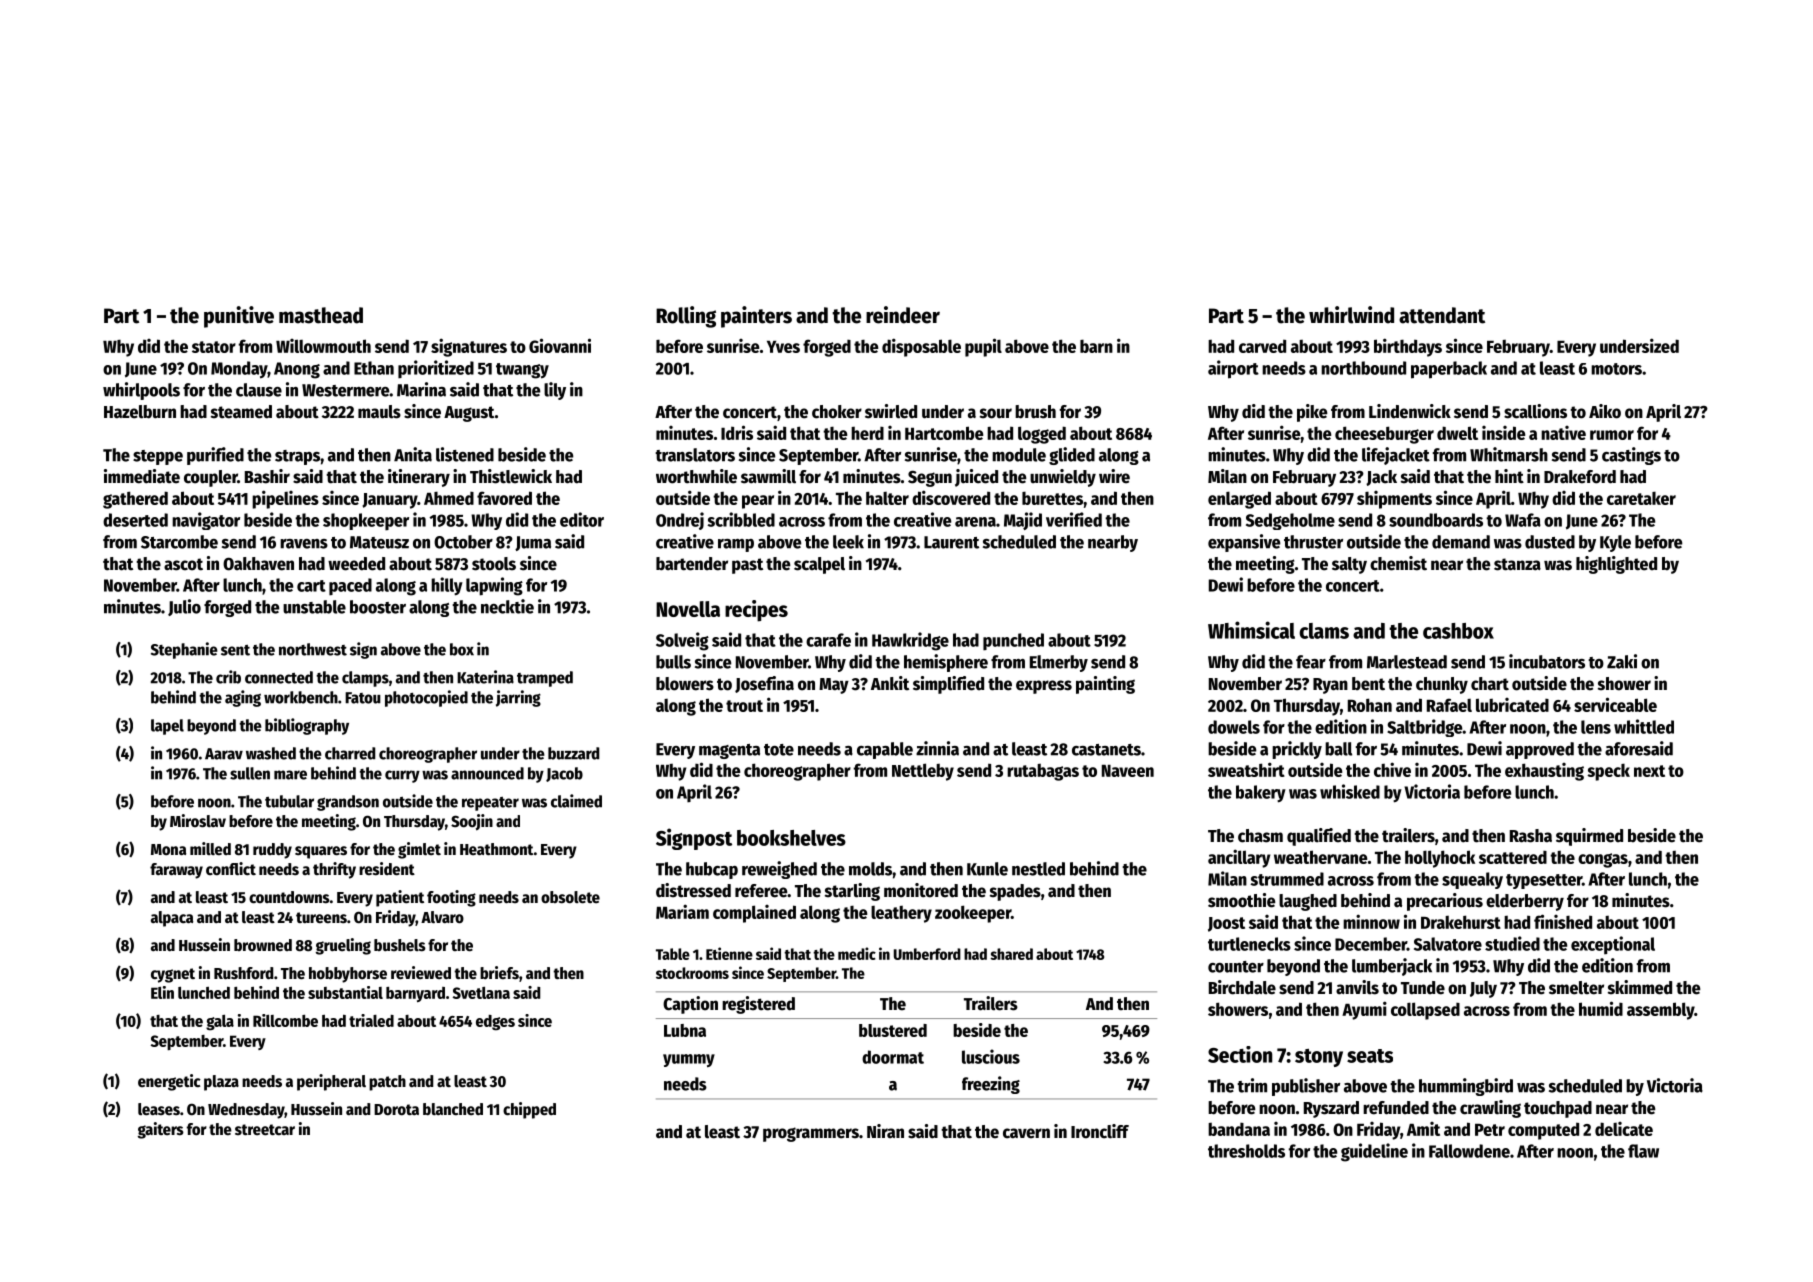  I want to click on conflict, so click(231, 869).
